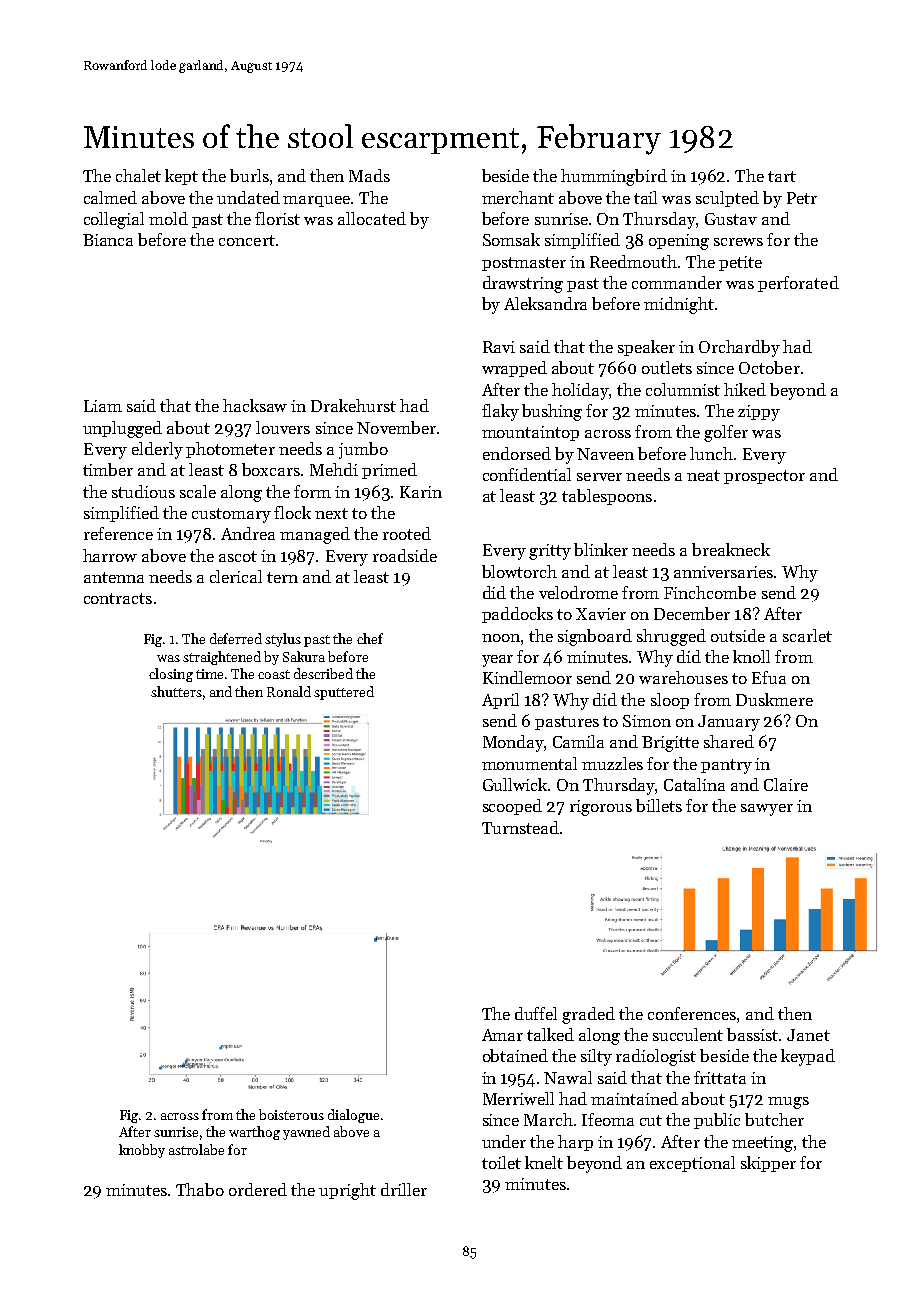 The image size is (924, 1311). I want to click on Turnstead, so click(520, 827).
